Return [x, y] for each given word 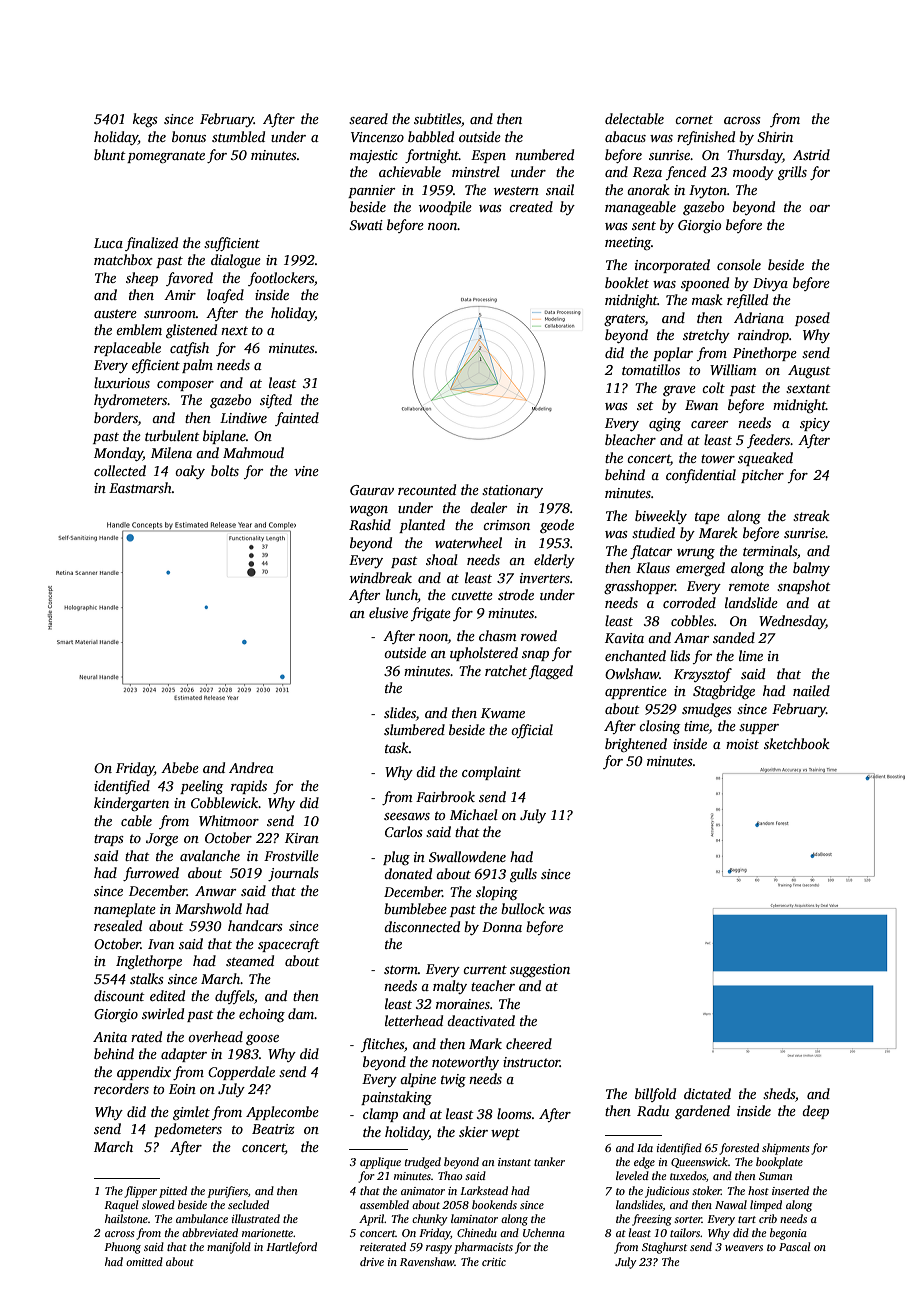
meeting [628, 243]
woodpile [445, 208]
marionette [267, 1233]
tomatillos [651, 369]
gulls [523, 875]
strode [516, 594]
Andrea [251, 767]
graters [624, 320]
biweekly [661, 517]
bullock [523, 908]
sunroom [170, 314]
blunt [110, 154]
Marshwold [208, 908]
